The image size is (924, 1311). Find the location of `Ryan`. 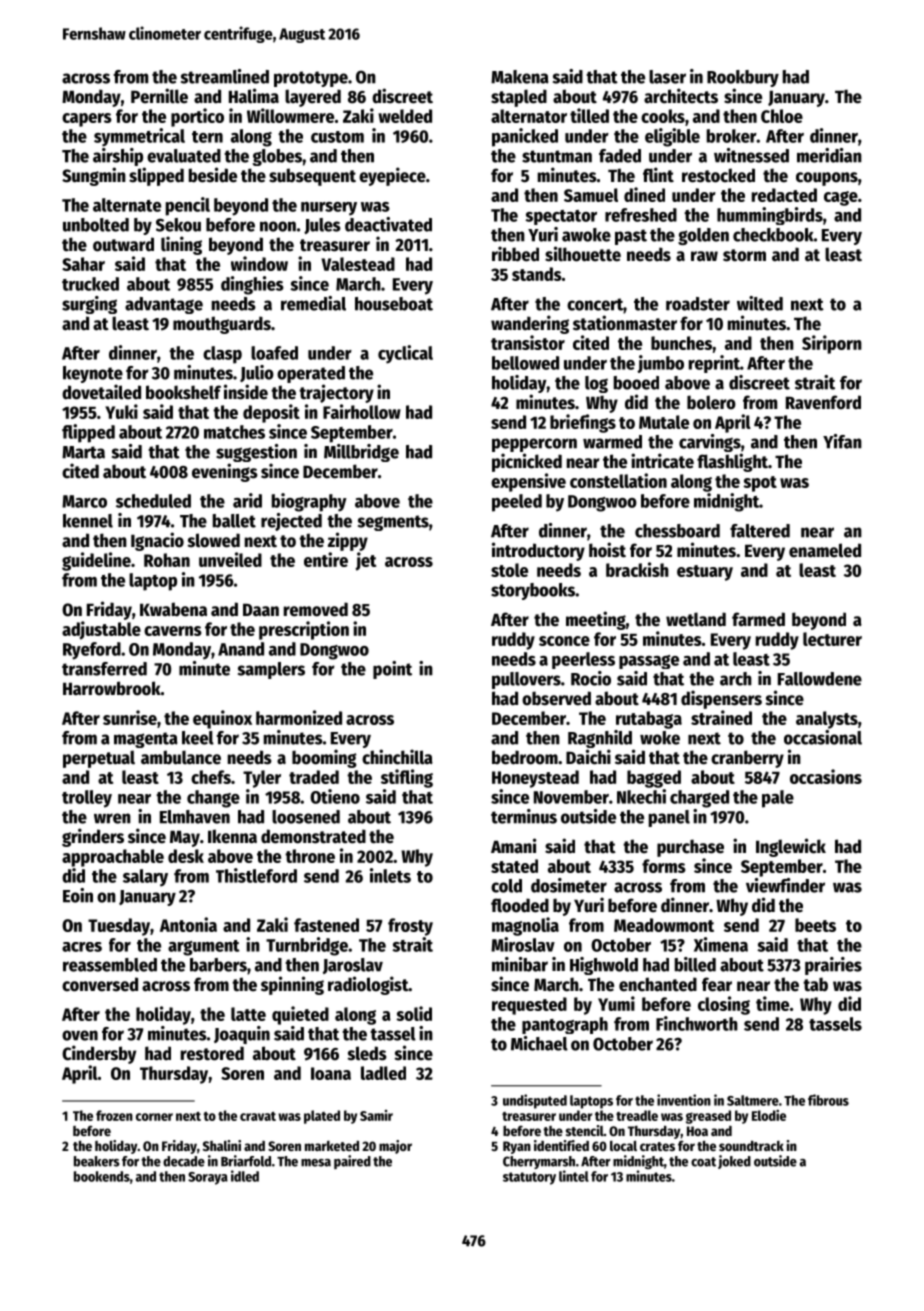

Ryan is located at coordinates (517, 1147).
